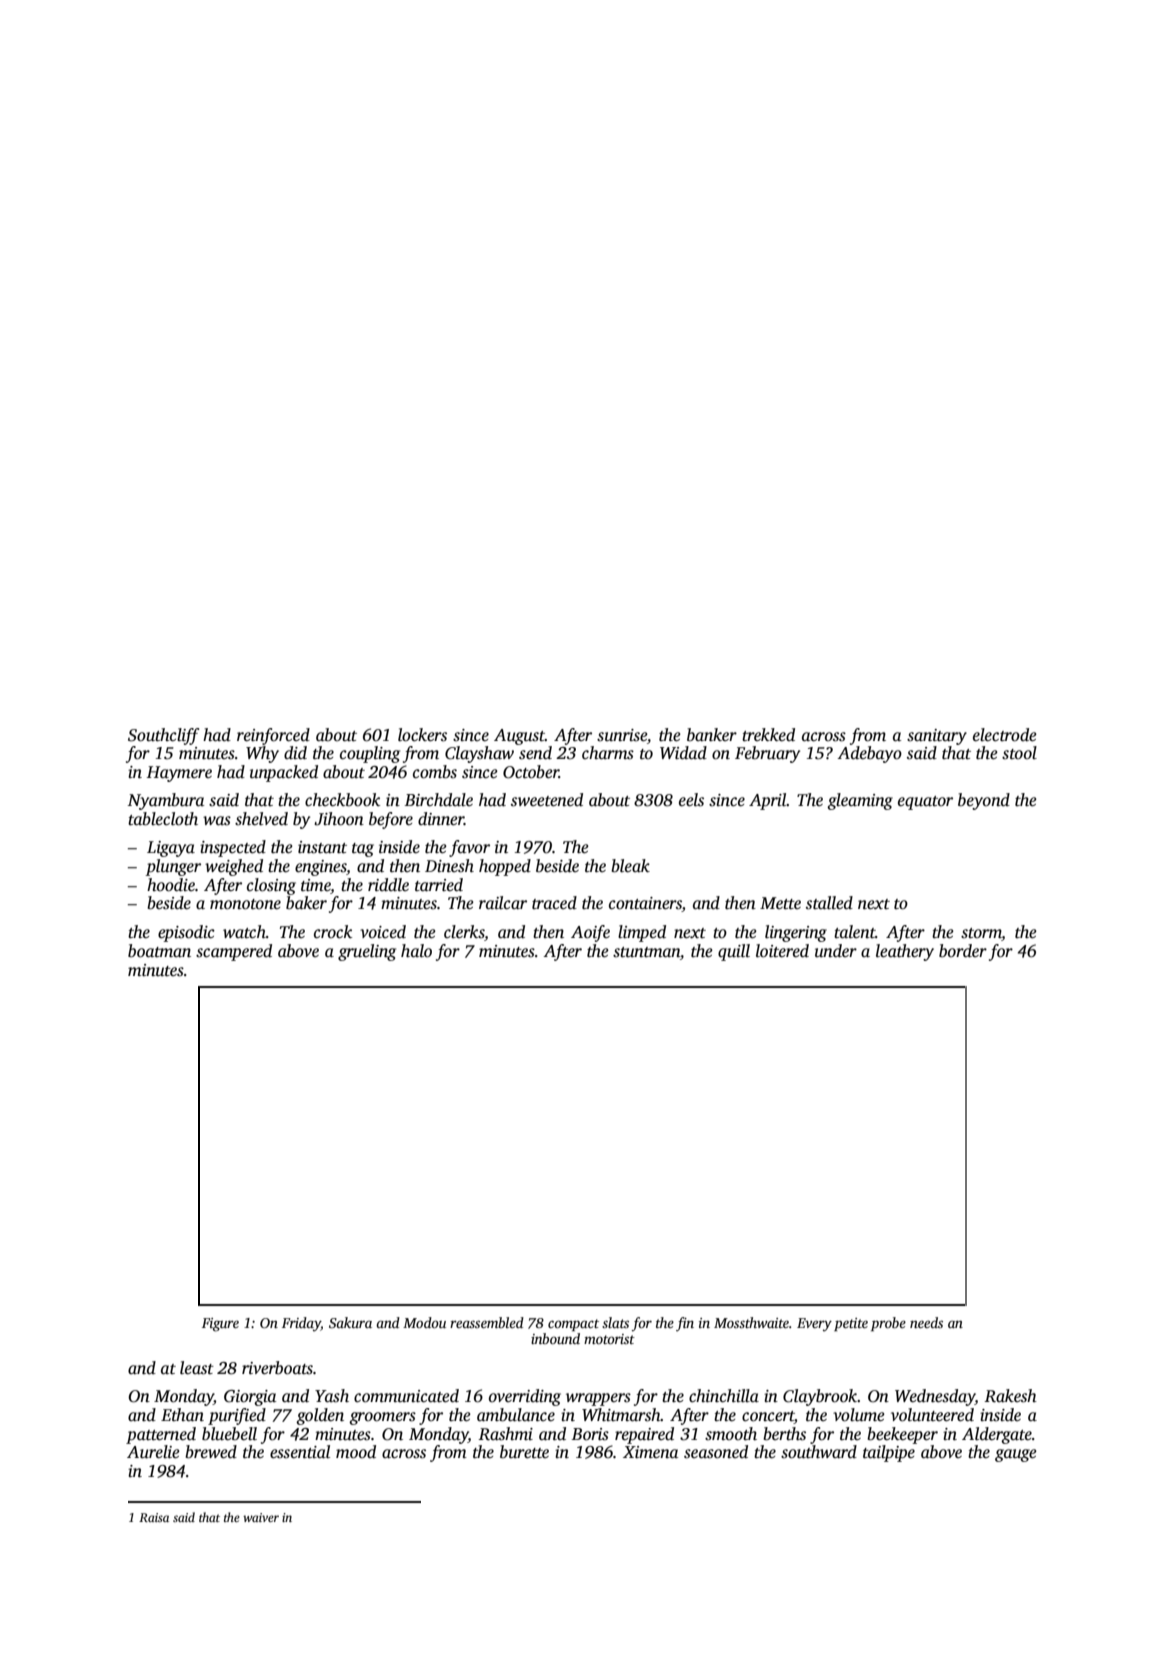 This screenshot has width=1165, height=1654. Describe the element at coordinates (768, 735) in the screenshot. I see `trekked` at that location.
